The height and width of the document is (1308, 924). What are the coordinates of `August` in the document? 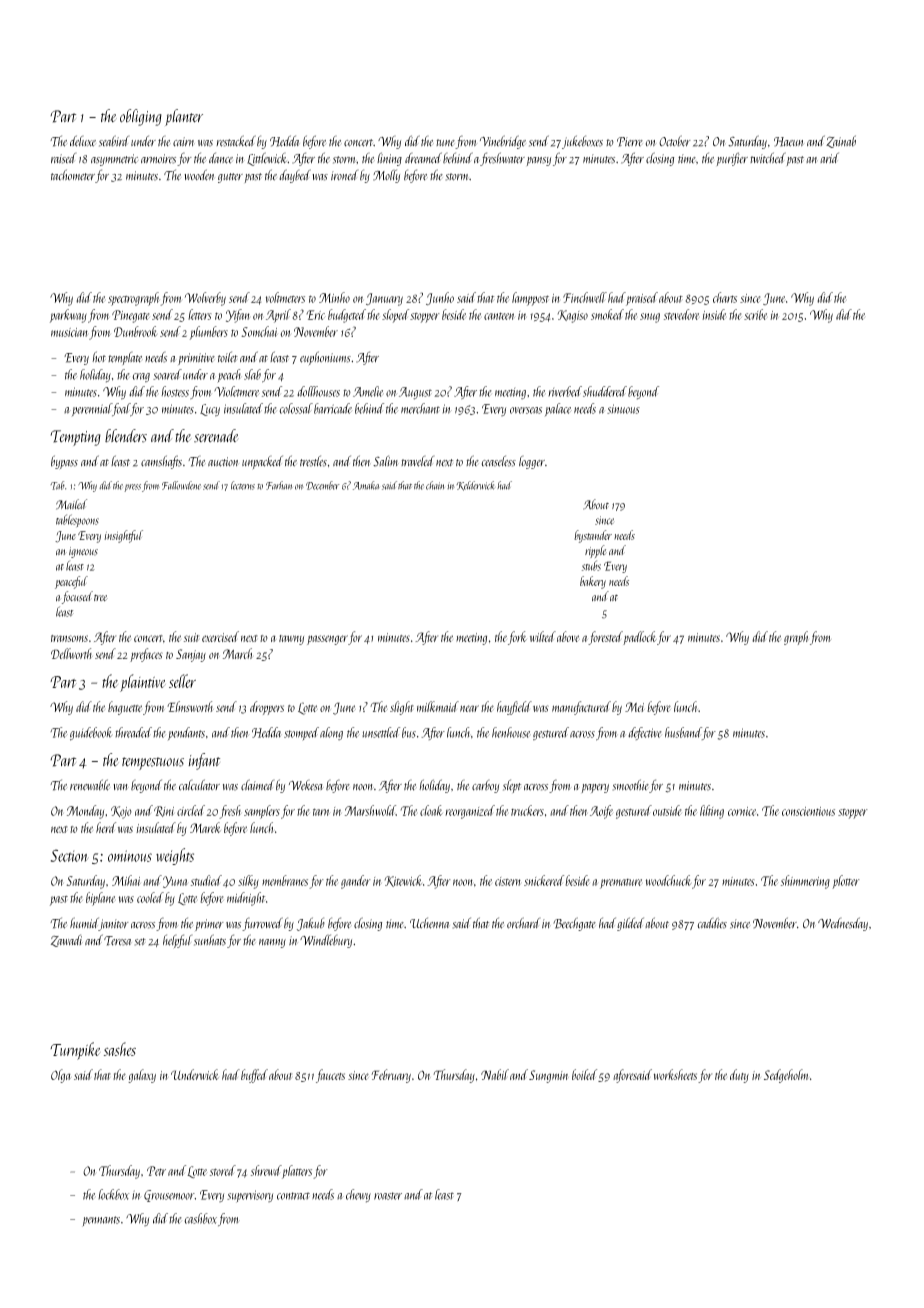 It's located at (415, 393).
